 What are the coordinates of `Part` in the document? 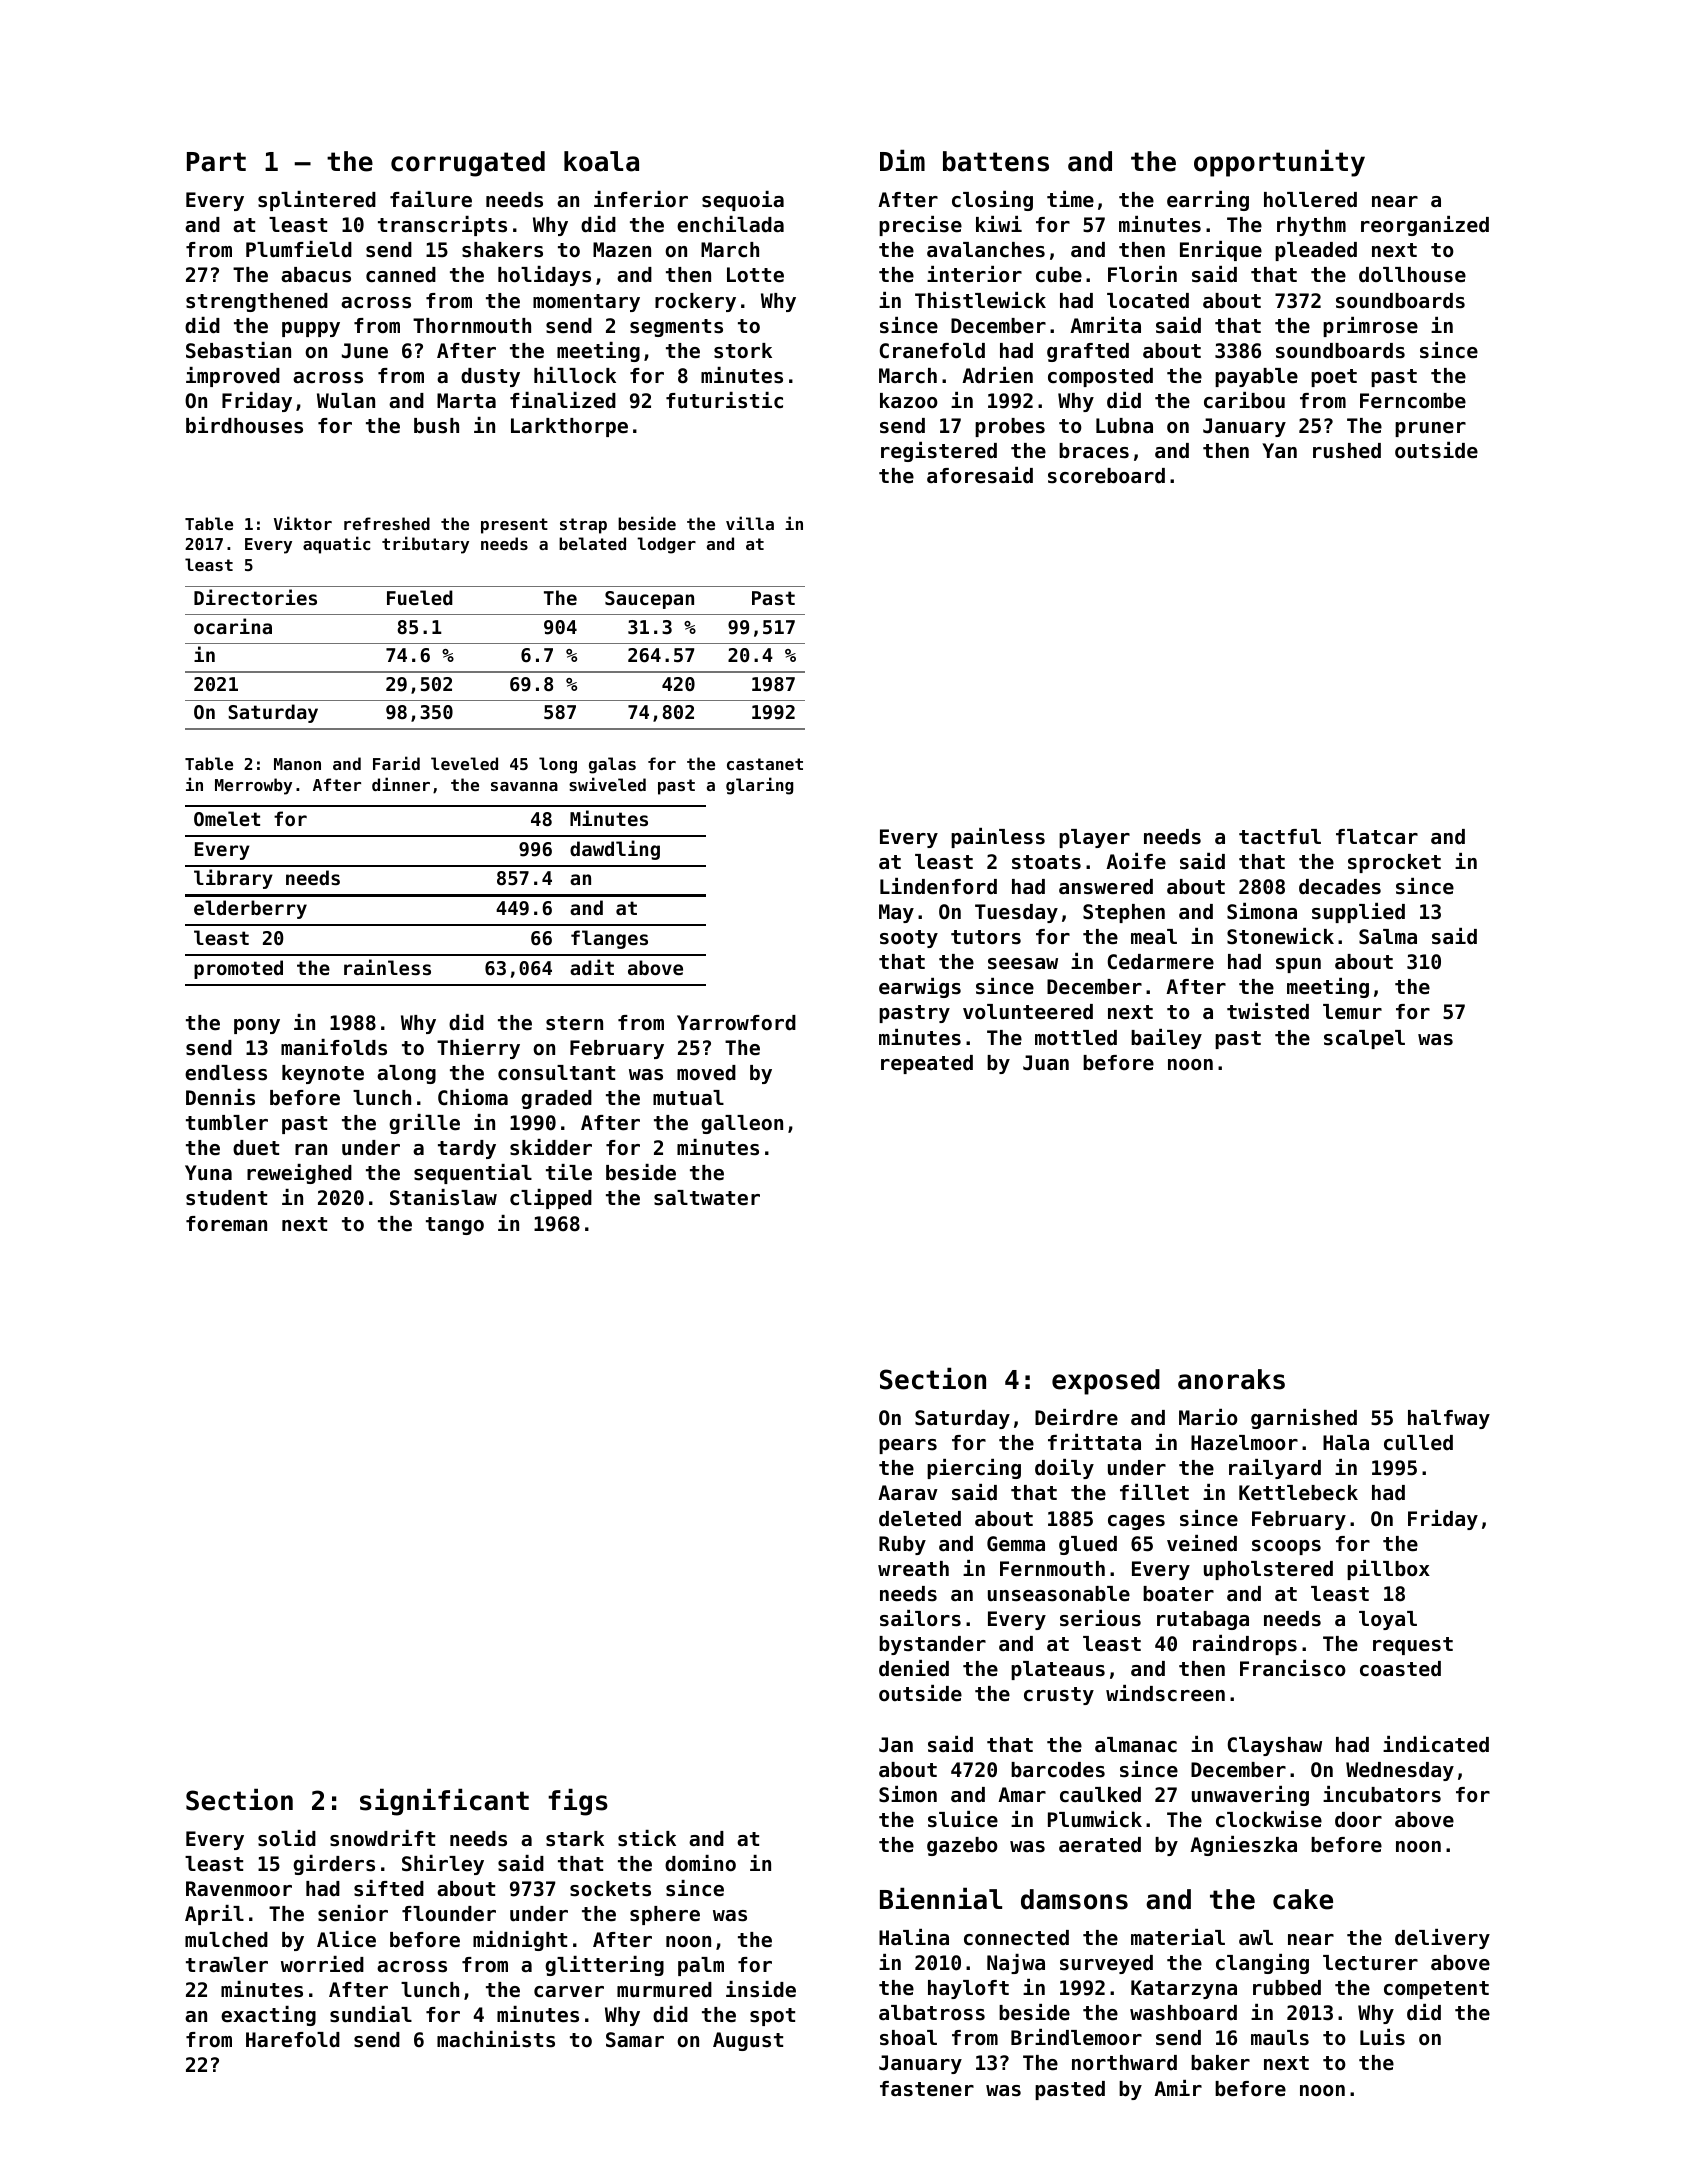 It's located at (216, 162).
